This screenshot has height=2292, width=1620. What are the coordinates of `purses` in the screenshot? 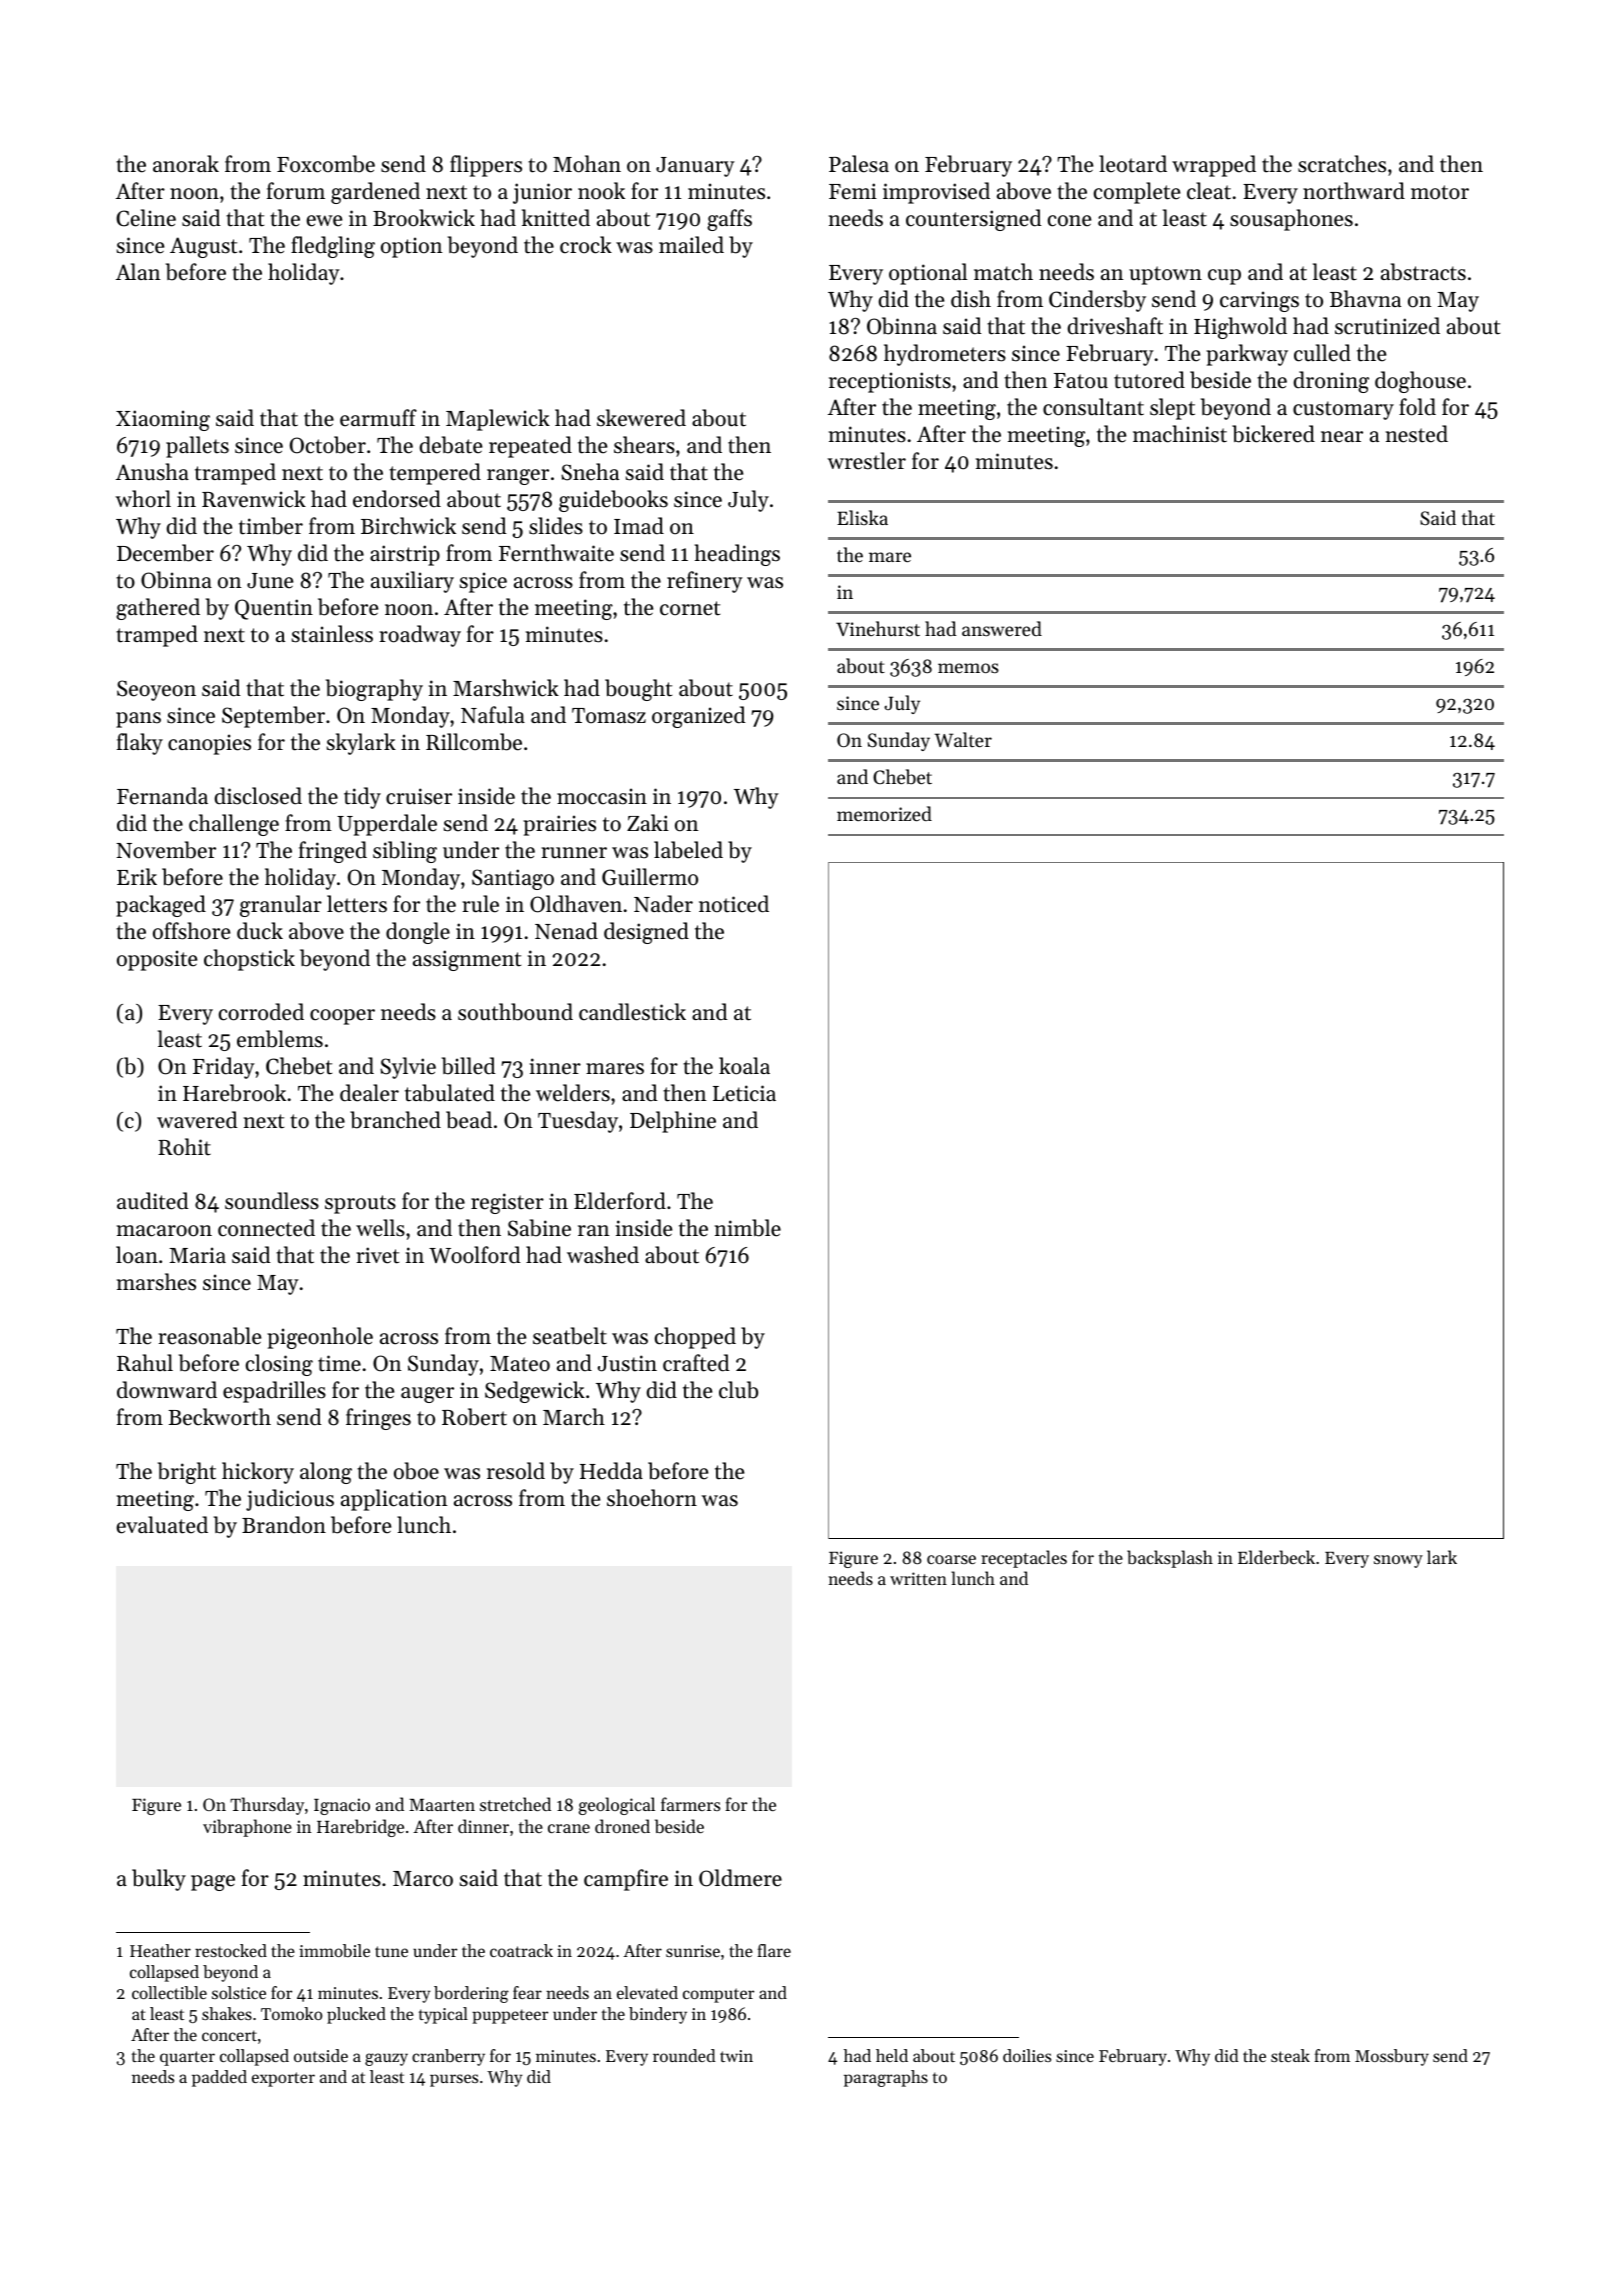 It's located at (454, 2080).
